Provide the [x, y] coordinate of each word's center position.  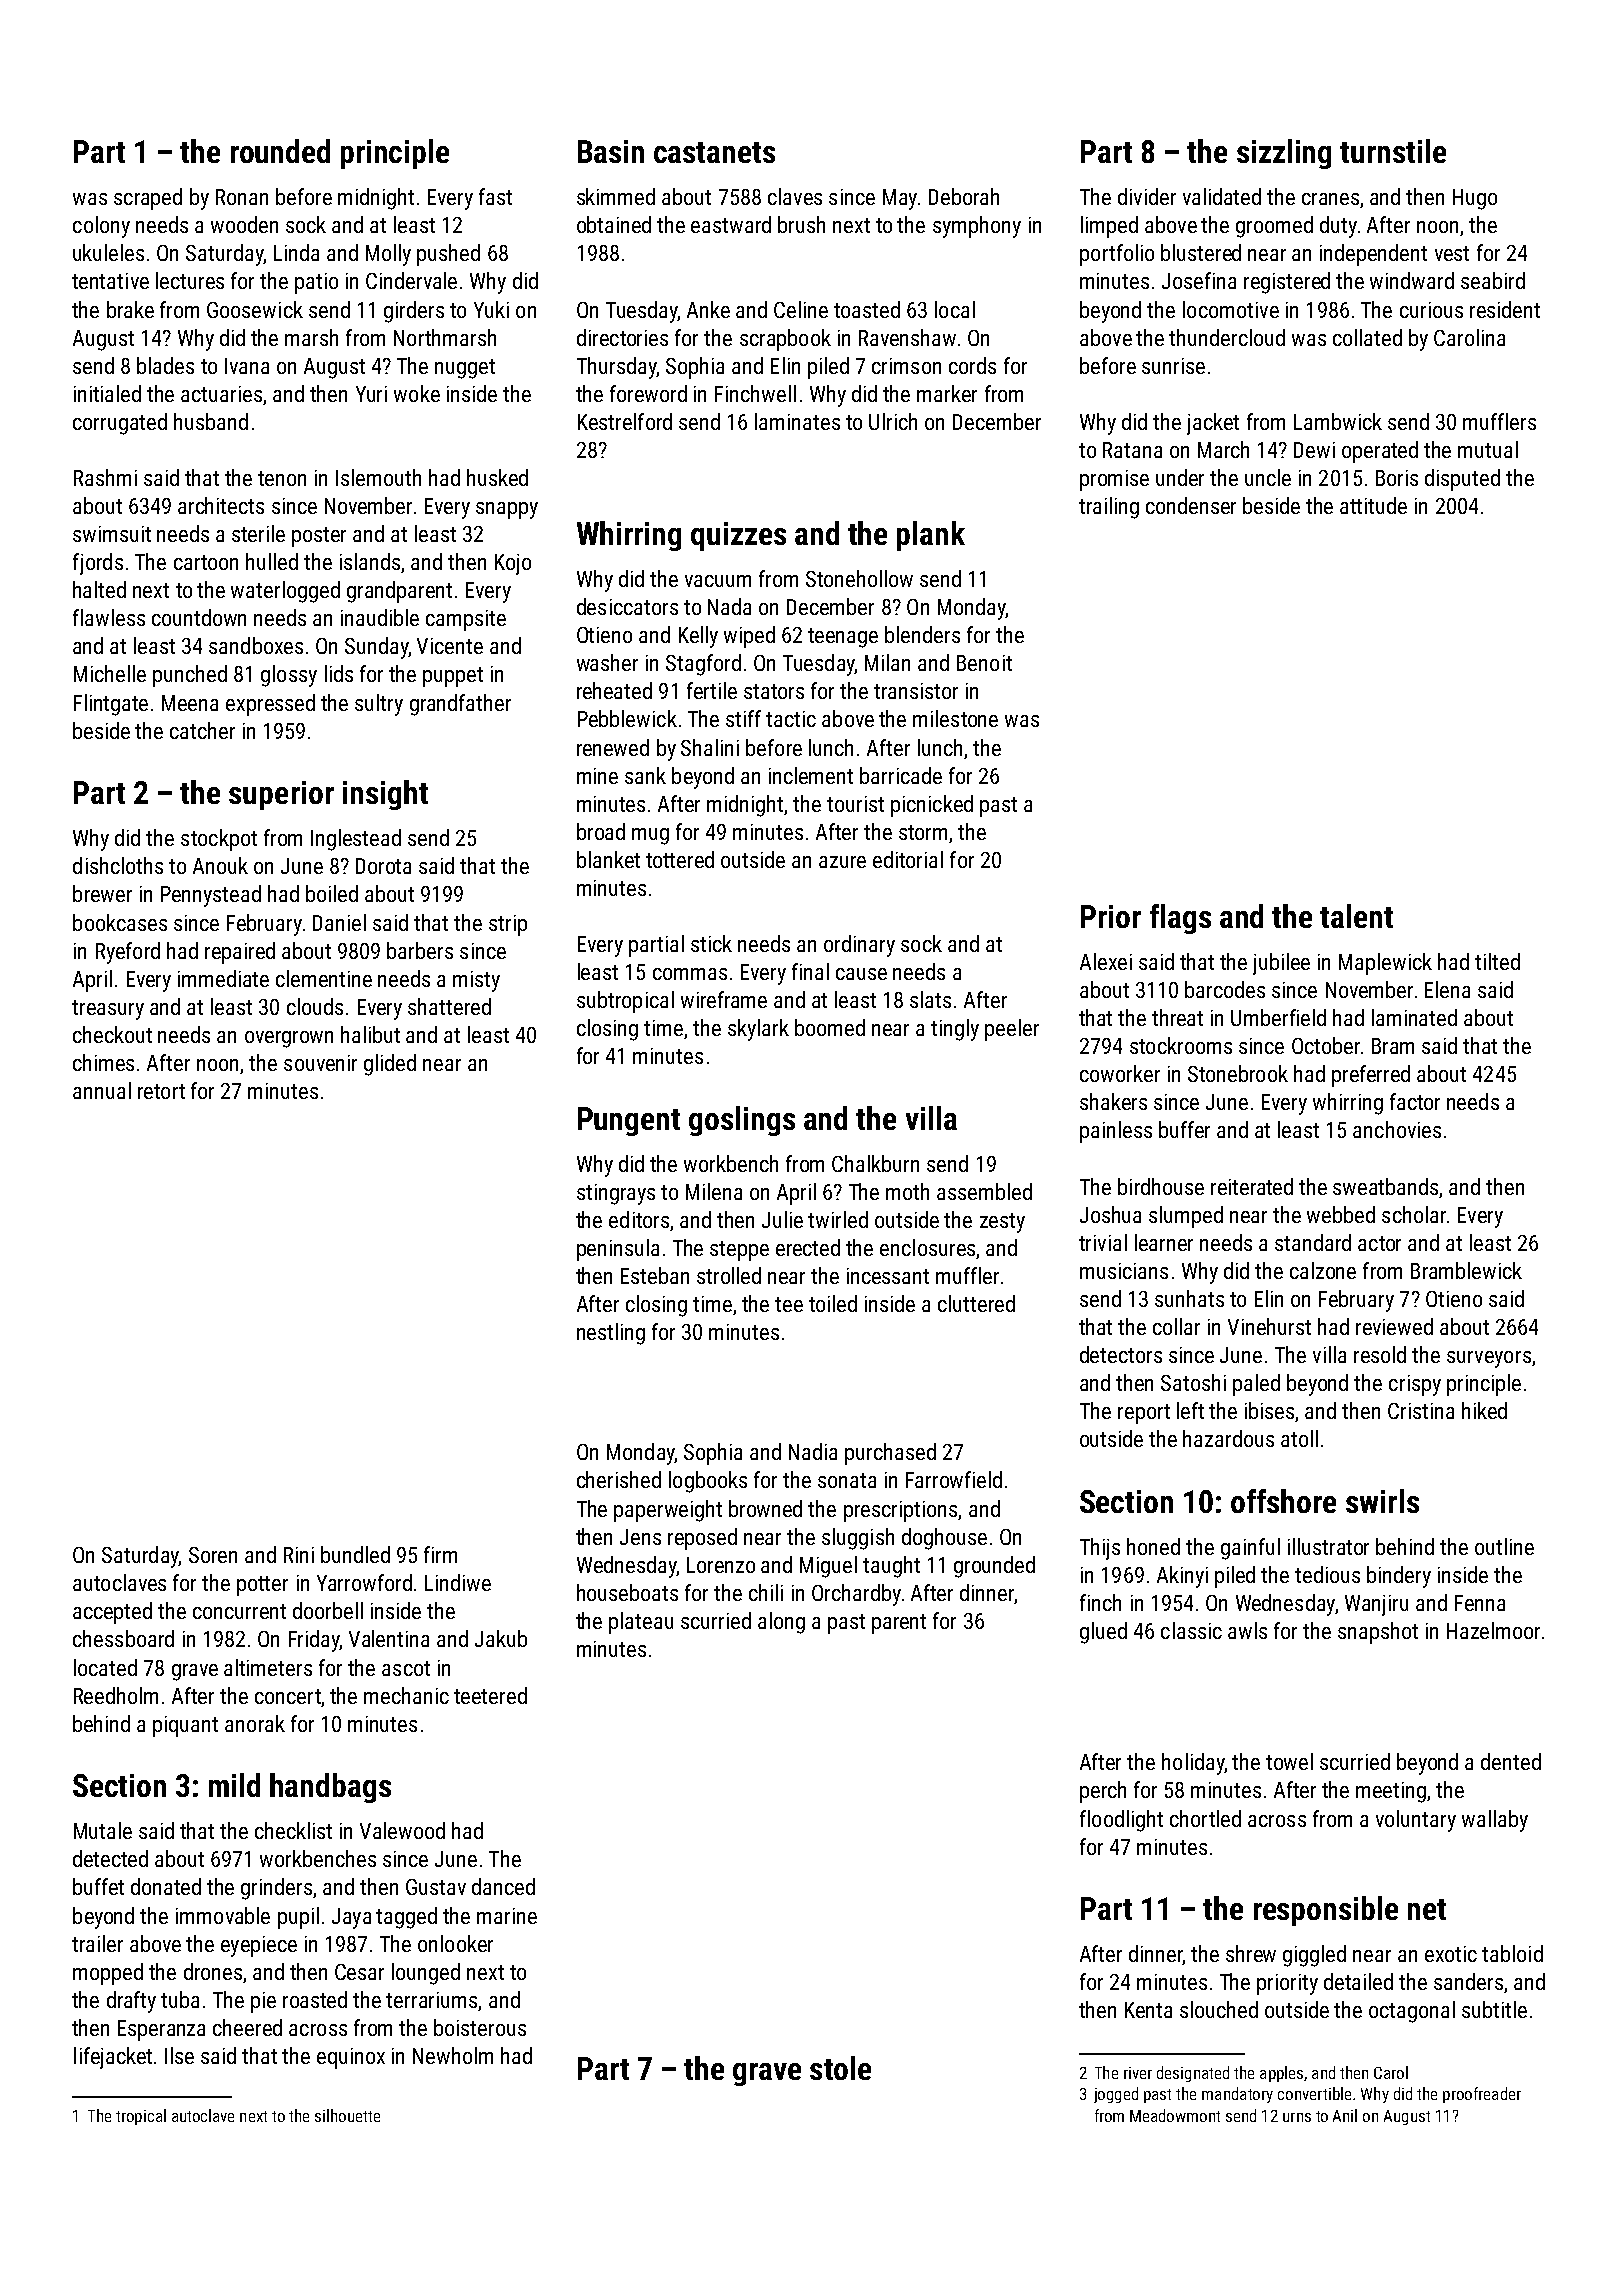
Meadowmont [1175, 2115]
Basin [611, 151]
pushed [448, 255]
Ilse [179, 2055]
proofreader [1482, 2095]
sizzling [1284, 154]
